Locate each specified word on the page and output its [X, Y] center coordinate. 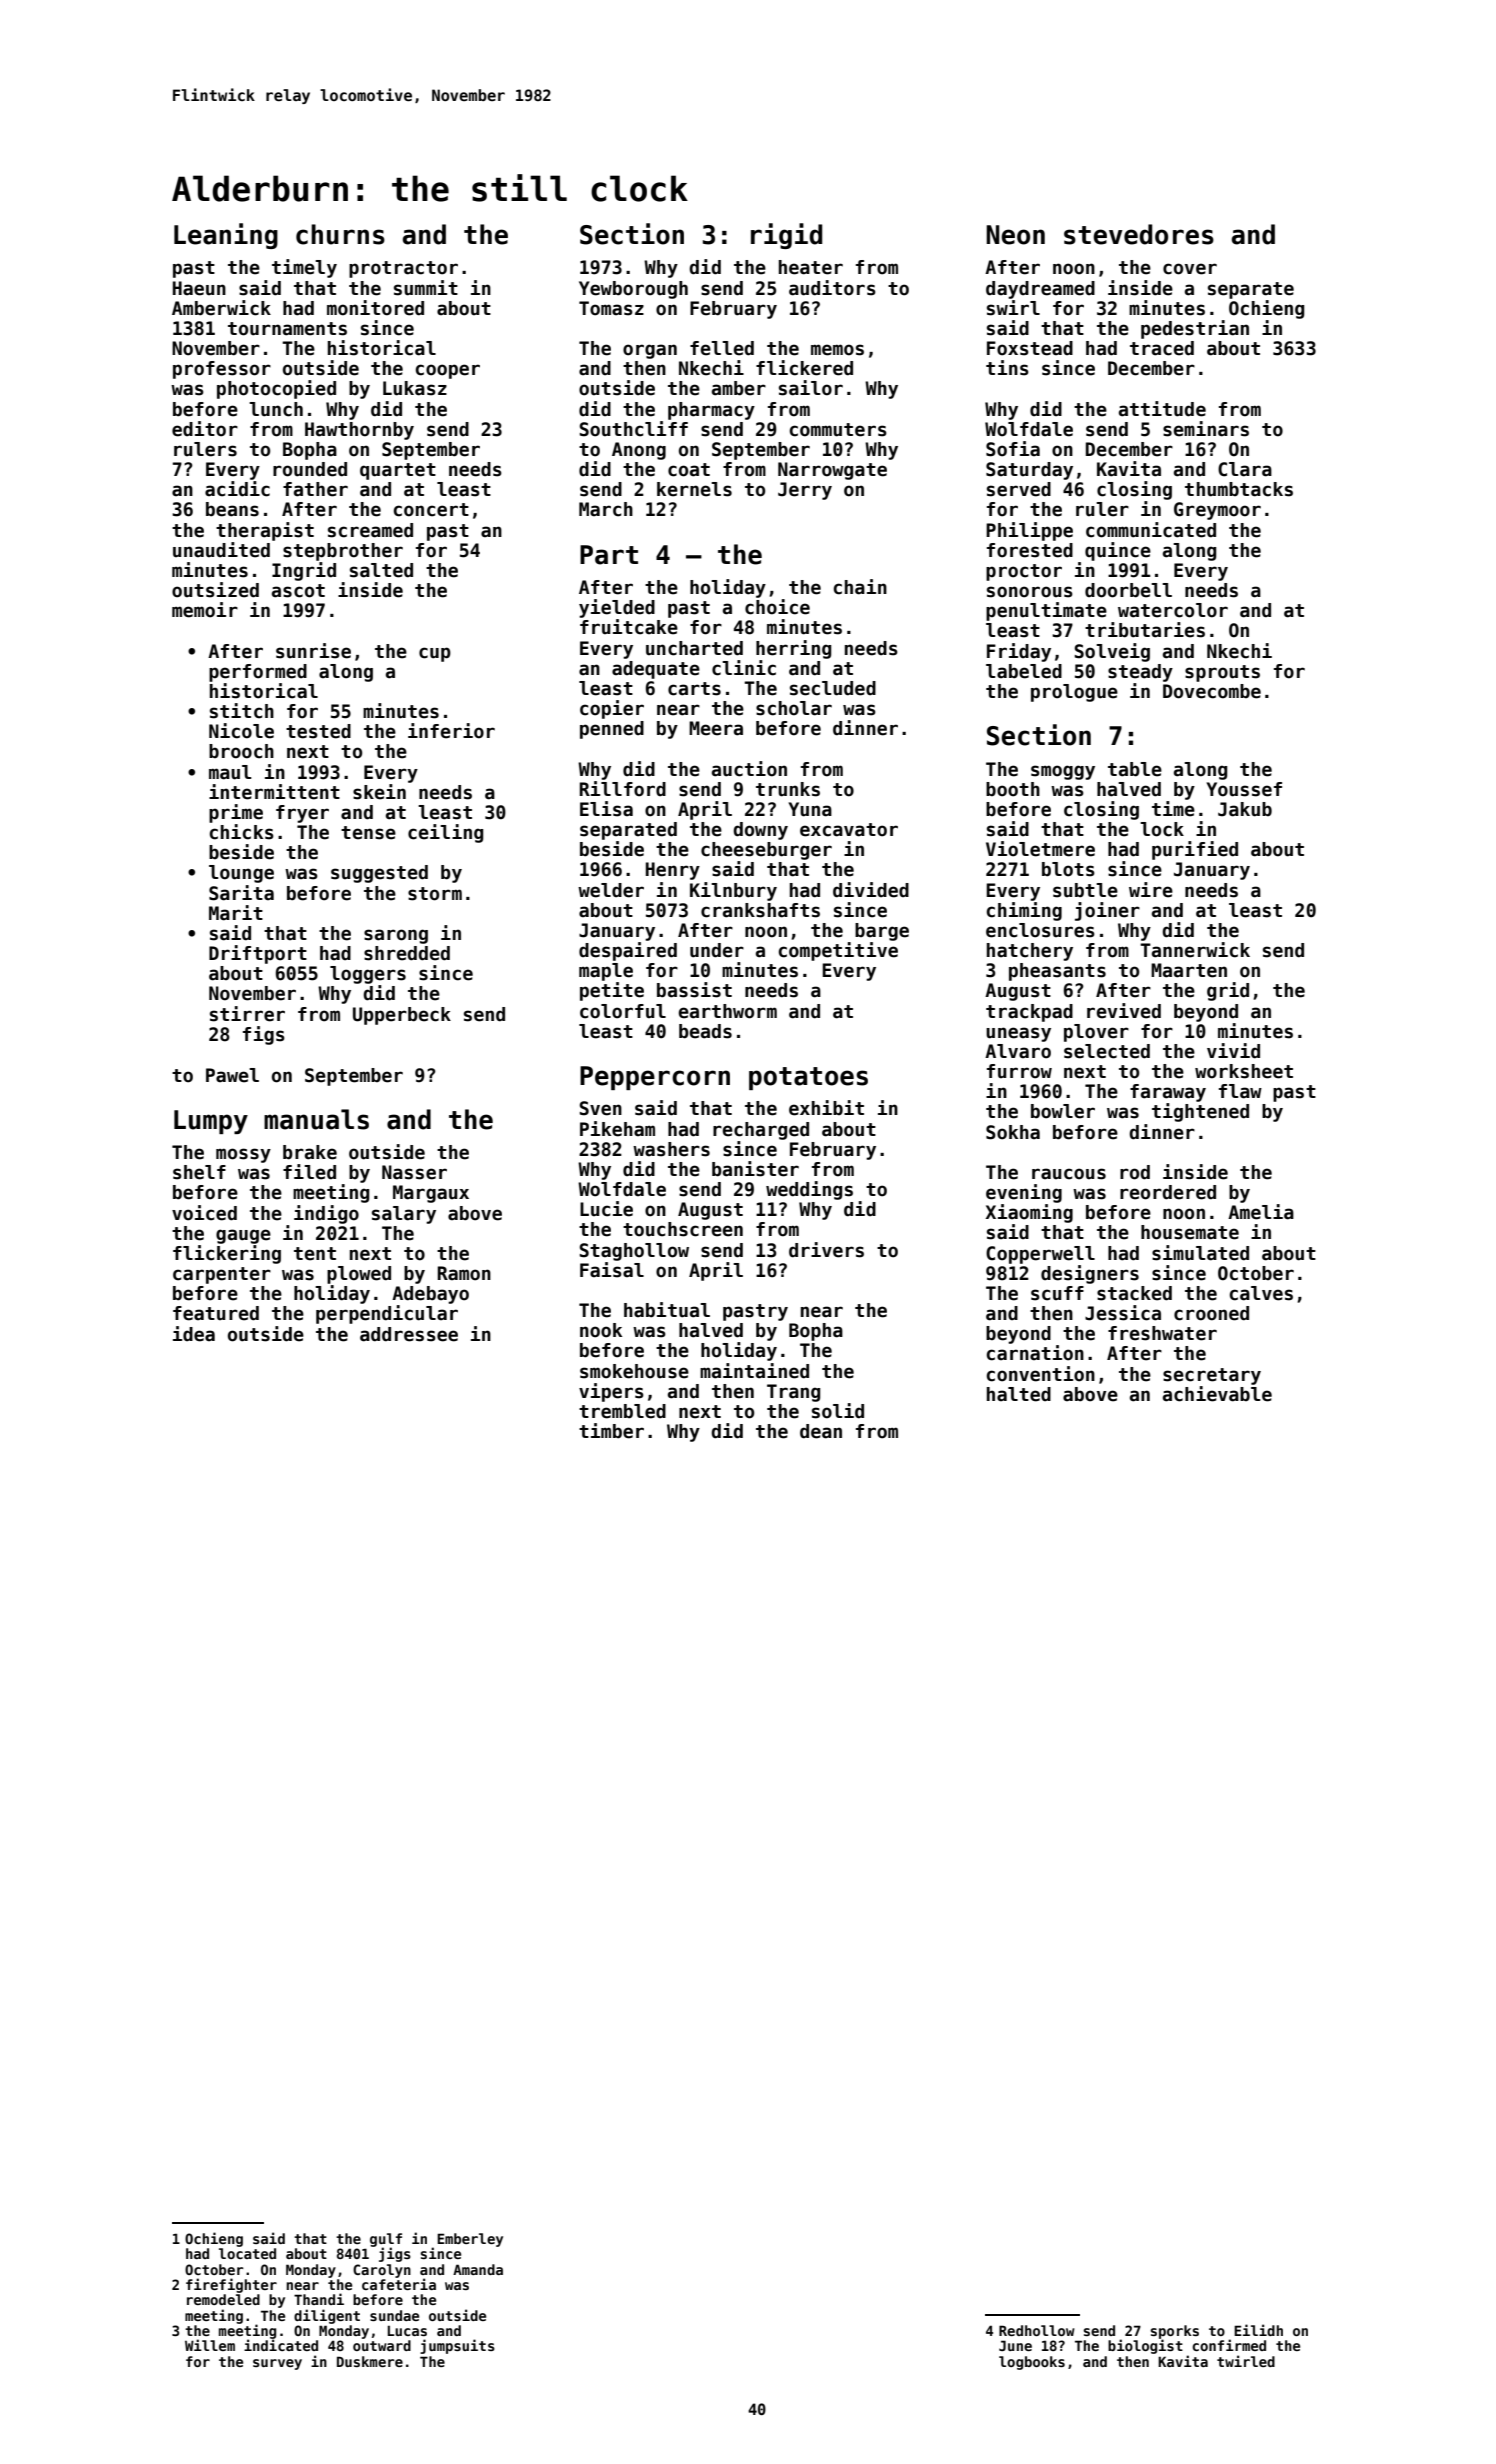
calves [1261, 1293]
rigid [786, 236]
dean [821, 1431]
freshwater [1162, 1333]
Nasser [414, 1172]
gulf [386, 2240]
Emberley [470, 2240]
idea [194, 1334]
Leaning [226, 236]
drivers [826, 1250]
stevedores [1139, 234]
